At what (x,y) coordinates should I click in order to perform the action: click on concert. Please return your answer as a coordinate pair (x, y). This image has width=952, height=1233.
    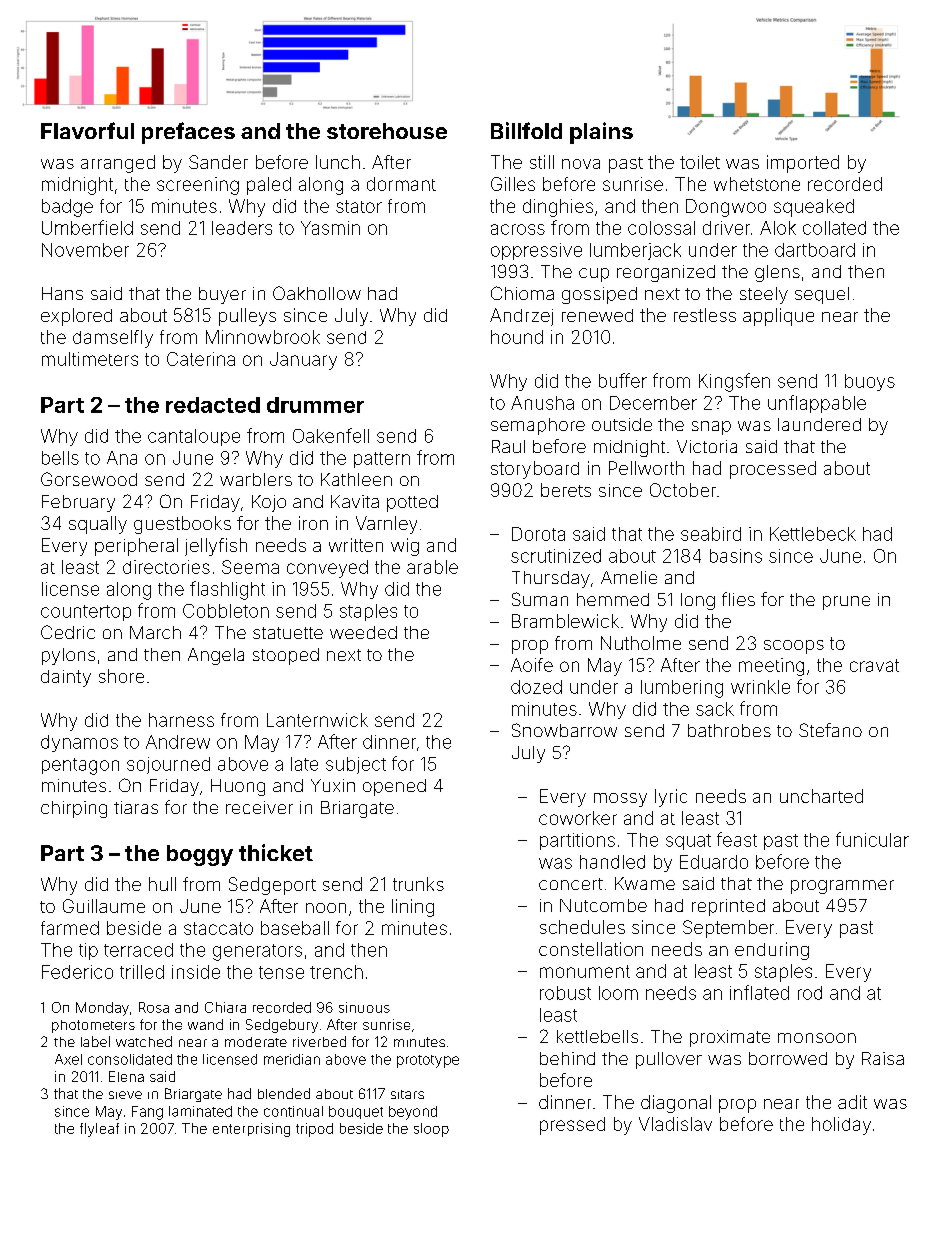
    Looking at the image, I should click on (571, 884).
